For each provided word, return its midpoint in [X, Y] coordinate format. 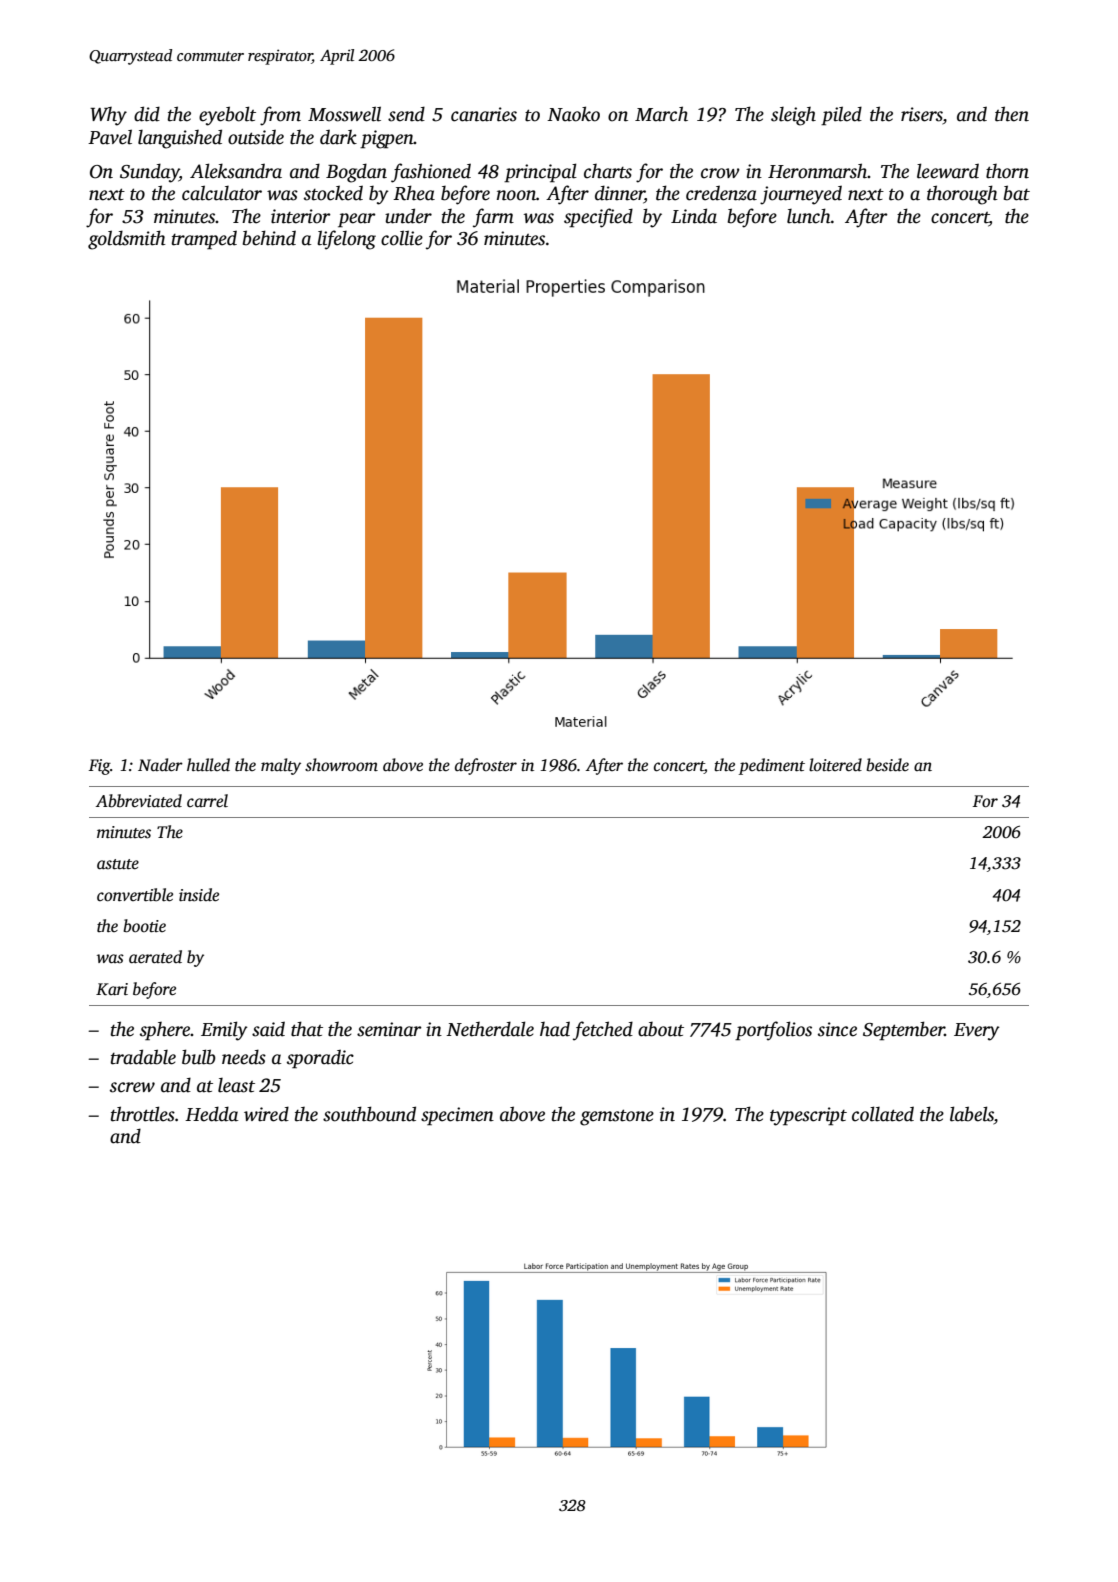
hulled [208, 765]
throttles [143, 1114]
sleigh [793, 116]
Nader [160, 764]
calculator [222, 193]
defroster [486, 766]
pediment [772, 766]
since [837, 1029]
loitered [835, 765]
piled [841, 116]
